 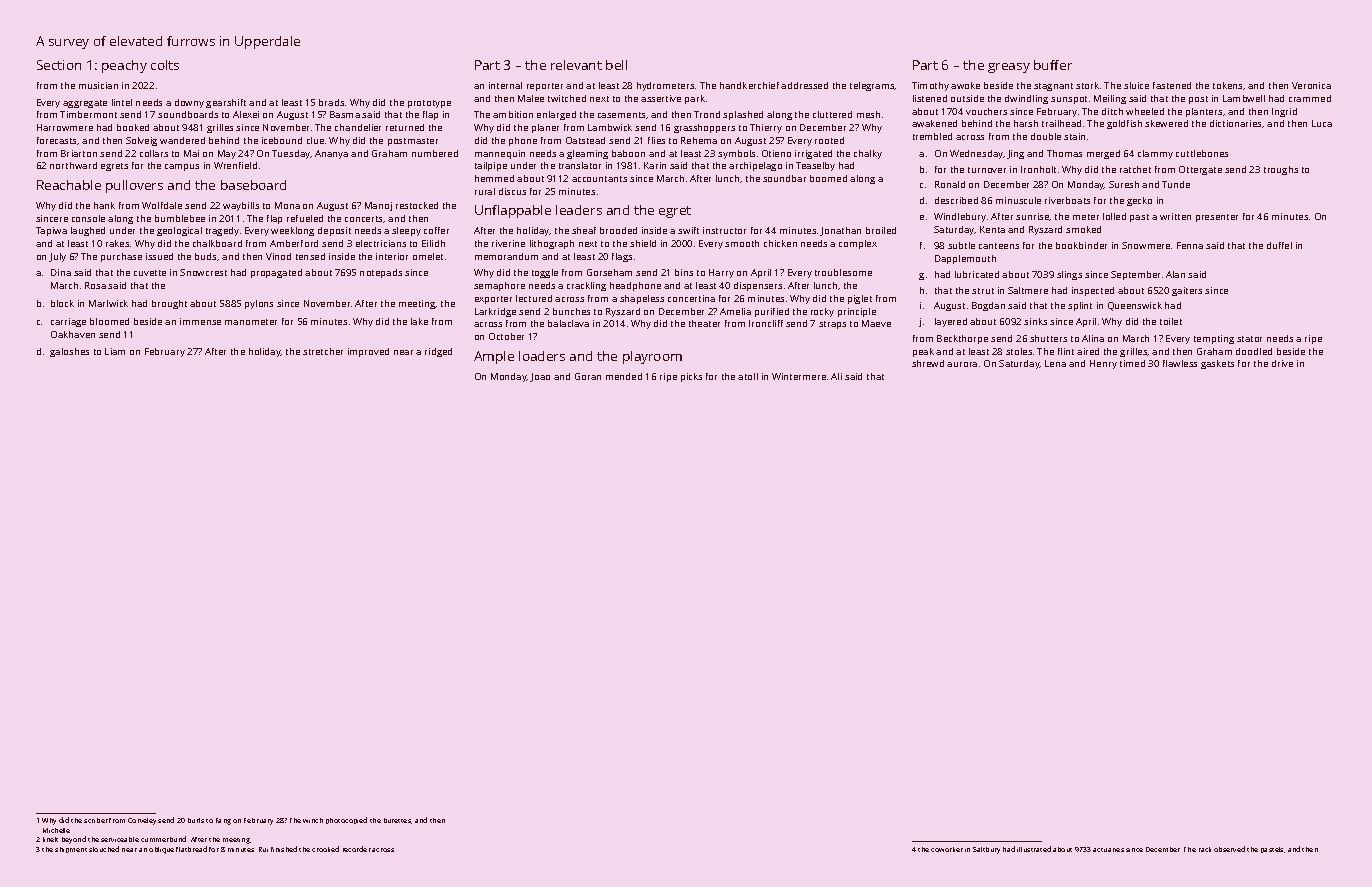 I want to click on Section, so click(x=59, y=65).
